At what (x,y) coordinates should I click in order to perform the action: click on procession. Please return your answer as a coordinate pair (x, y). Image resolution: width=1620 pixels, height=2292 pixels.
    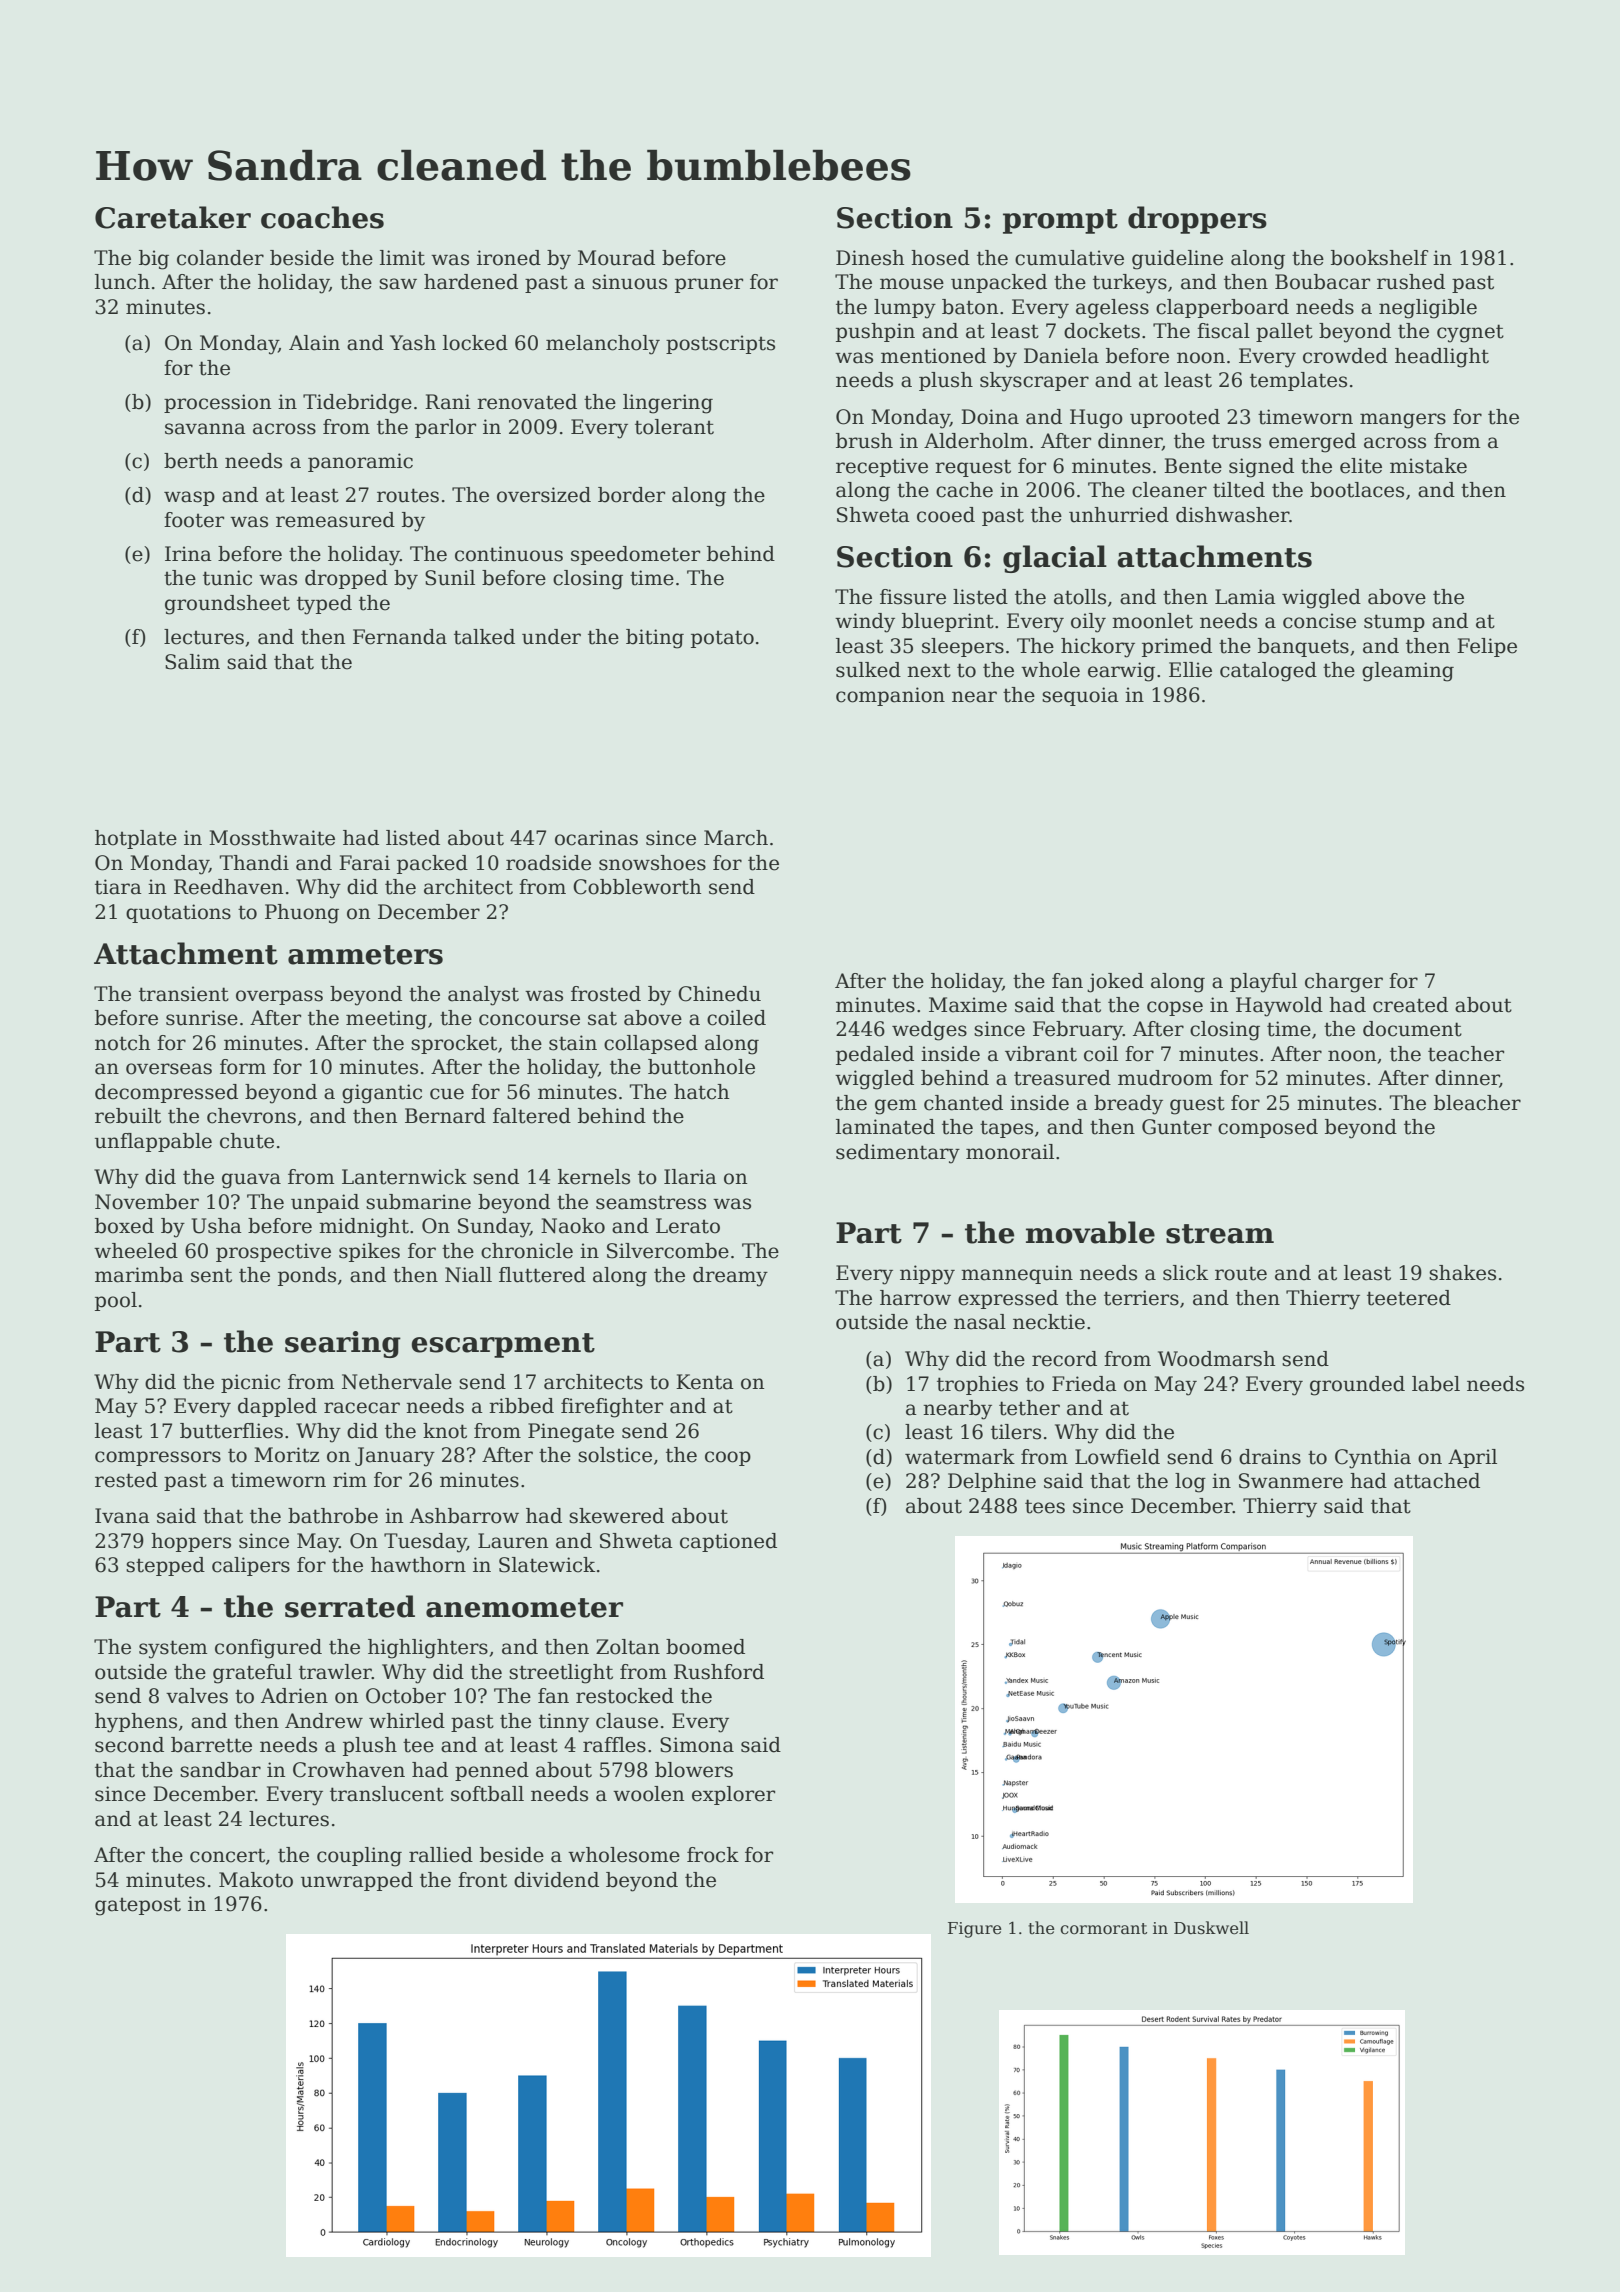
    Looking at the image, I should click on (217, 403).
